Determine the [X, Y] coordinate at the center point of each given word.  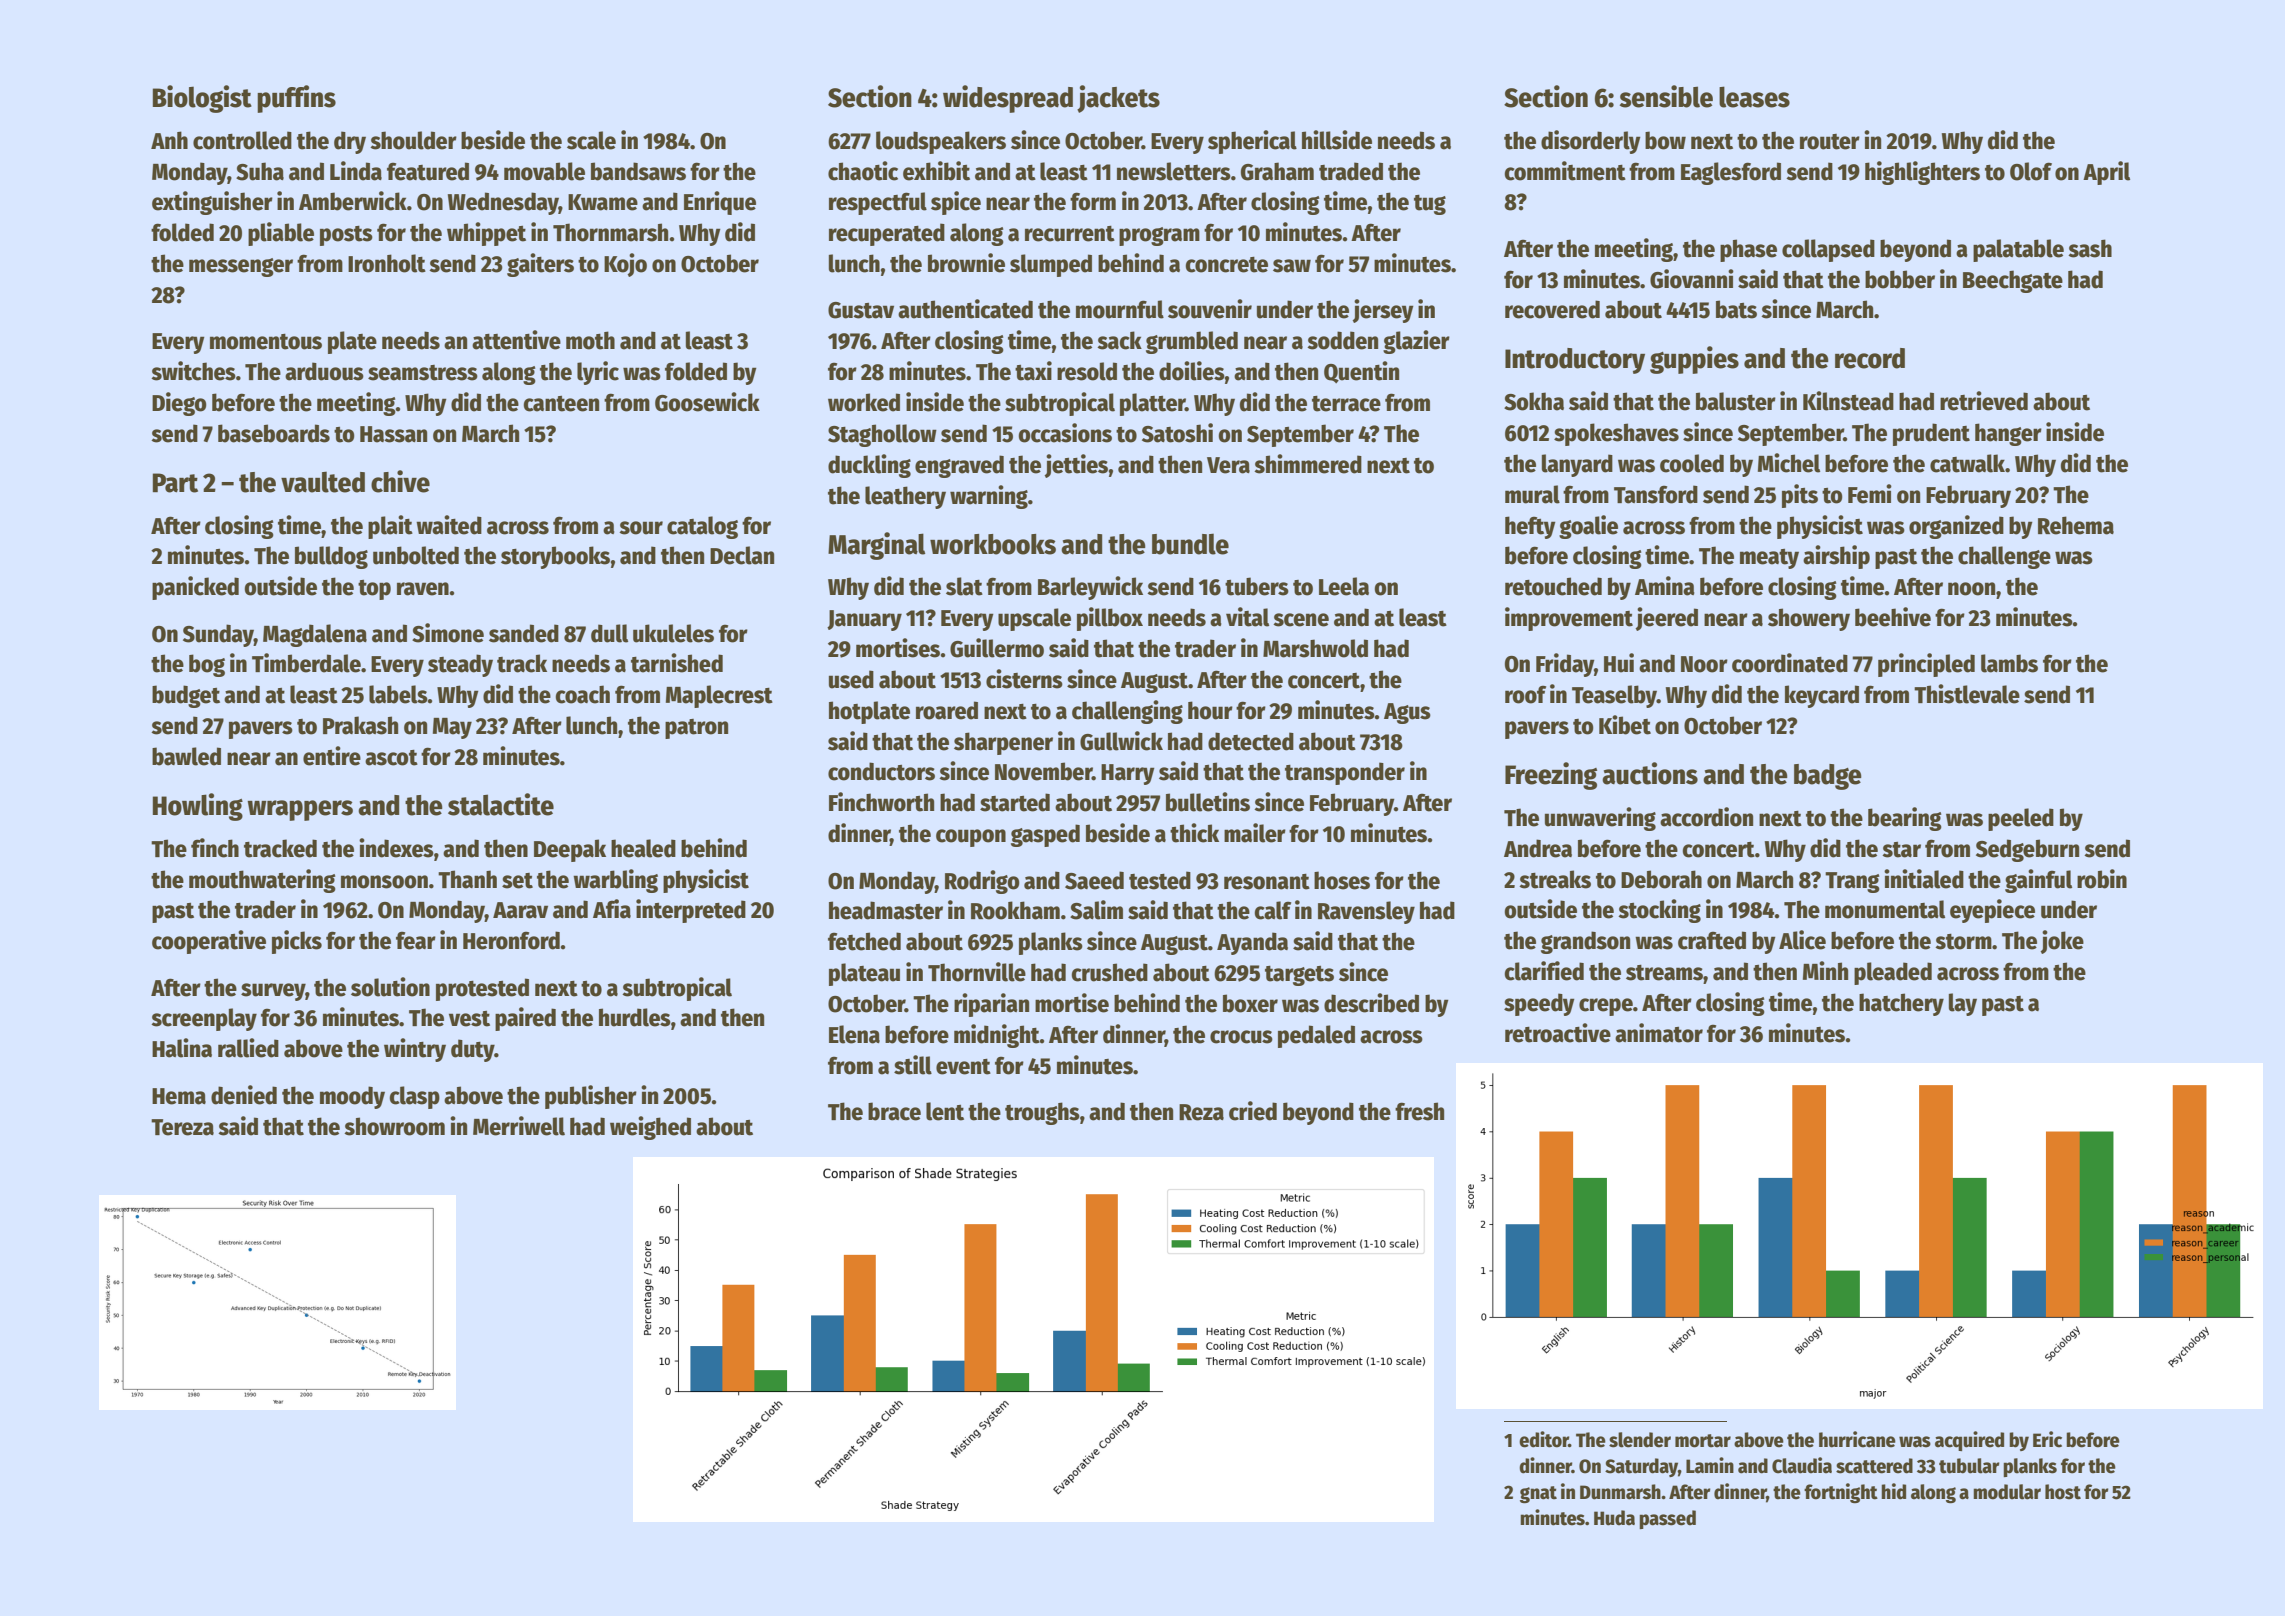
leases [1754, 97]
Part [175, 483]
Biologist [202, 99]
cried [1253, 1111]
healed [643, 848]
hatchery [1901, 1004]
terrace [1346, 404]
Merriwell [519, 1126]
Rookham [1015, 910]
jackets [1118, 99]
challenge [2004, 557]
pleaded [1893, 973]
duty [473, 1050]
